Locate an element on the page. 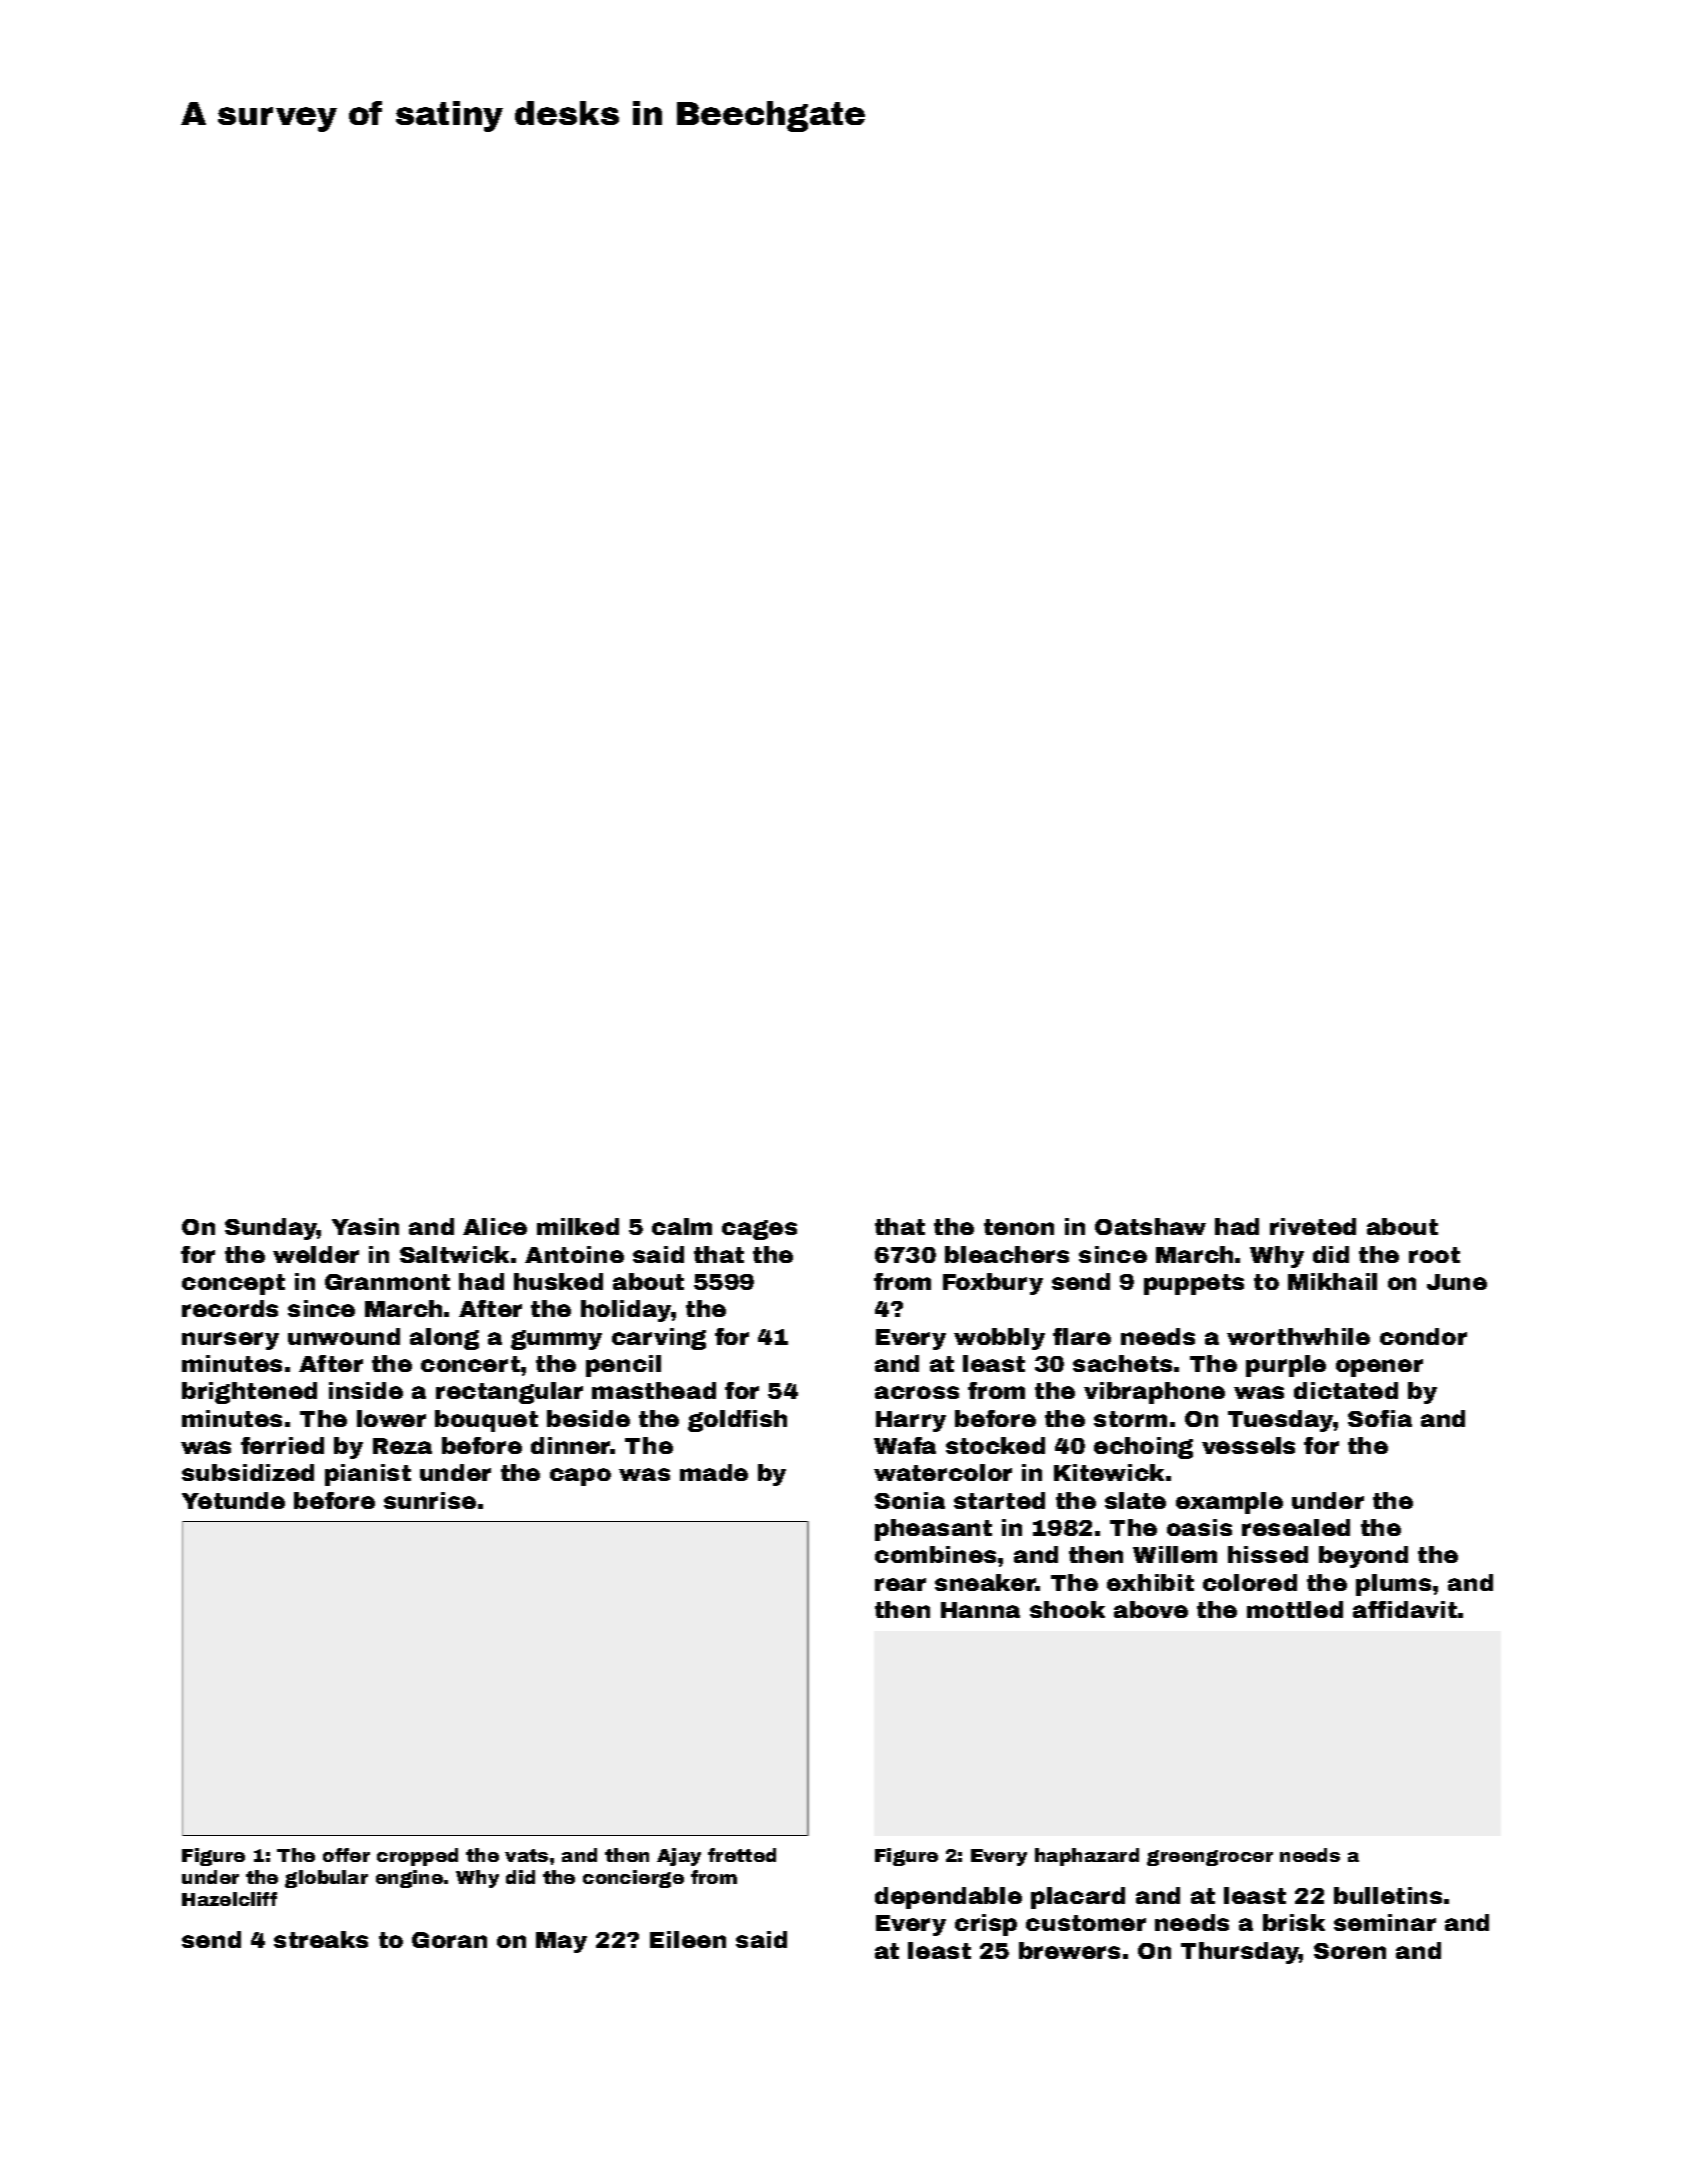  across is located at coordinates (917, 1392).
